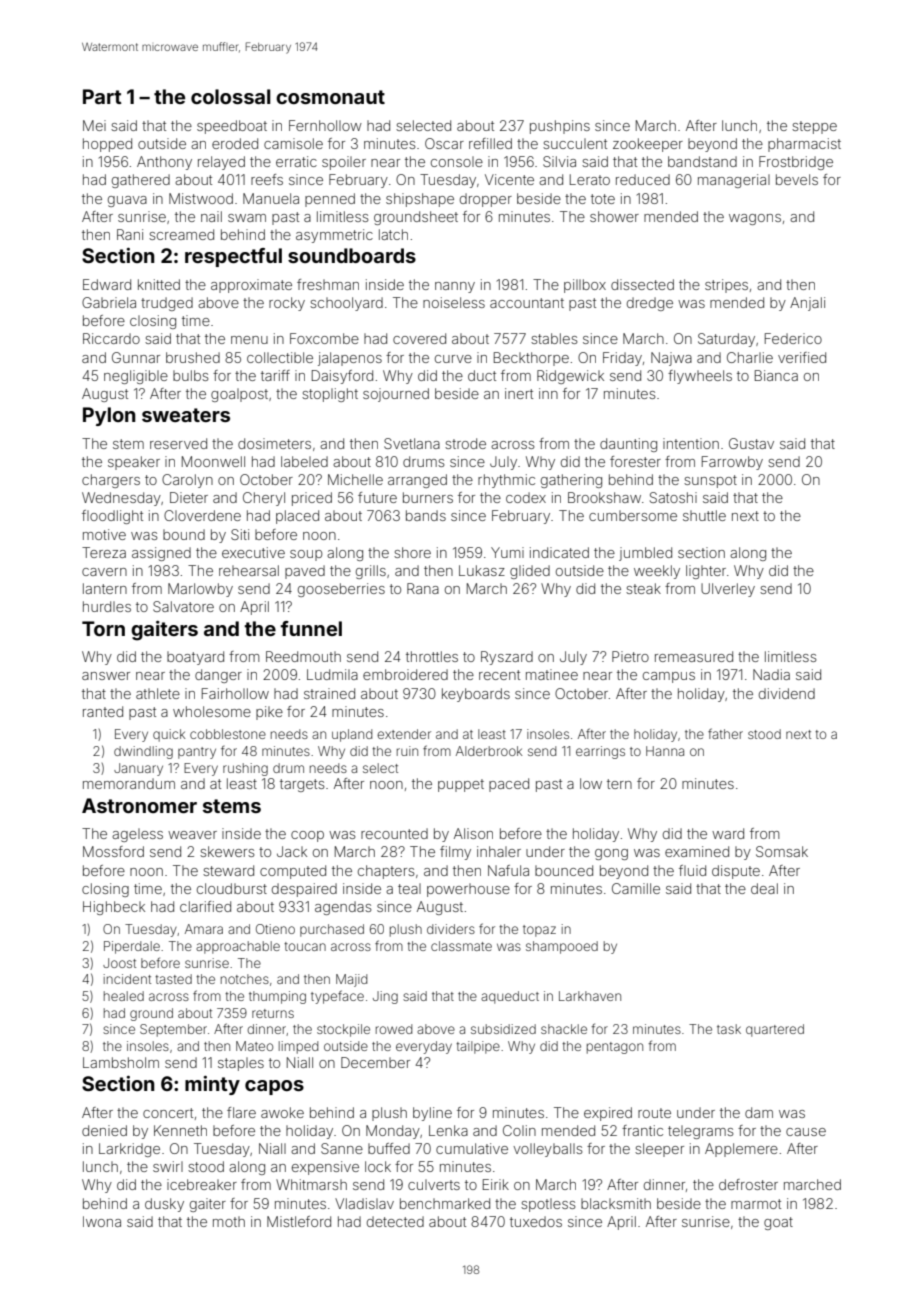 The height and width of the screenshot is (1308, 924). What do you see at coordinates (732, 463) in the screenshot?
I see `Farrowby` at bounding box center [732, 463].
